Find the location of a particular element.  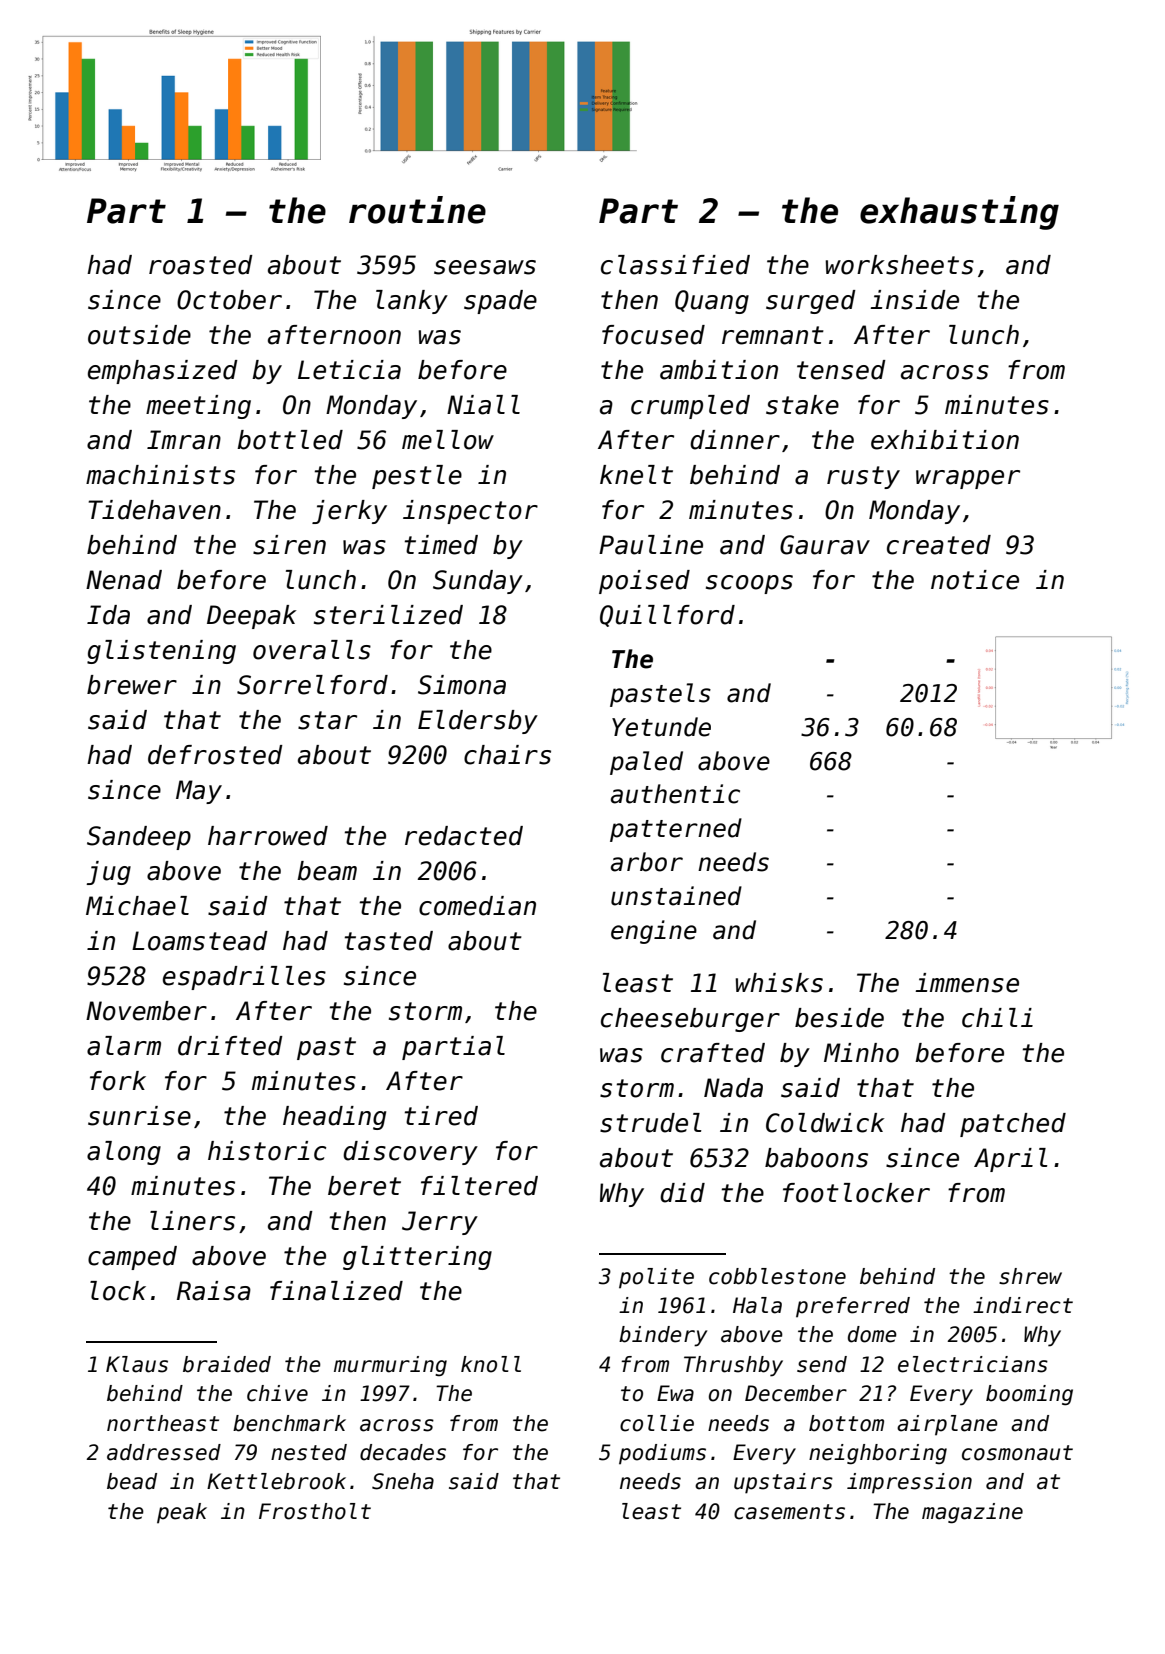

Thrushby is located at coordinates (733, 1366).
